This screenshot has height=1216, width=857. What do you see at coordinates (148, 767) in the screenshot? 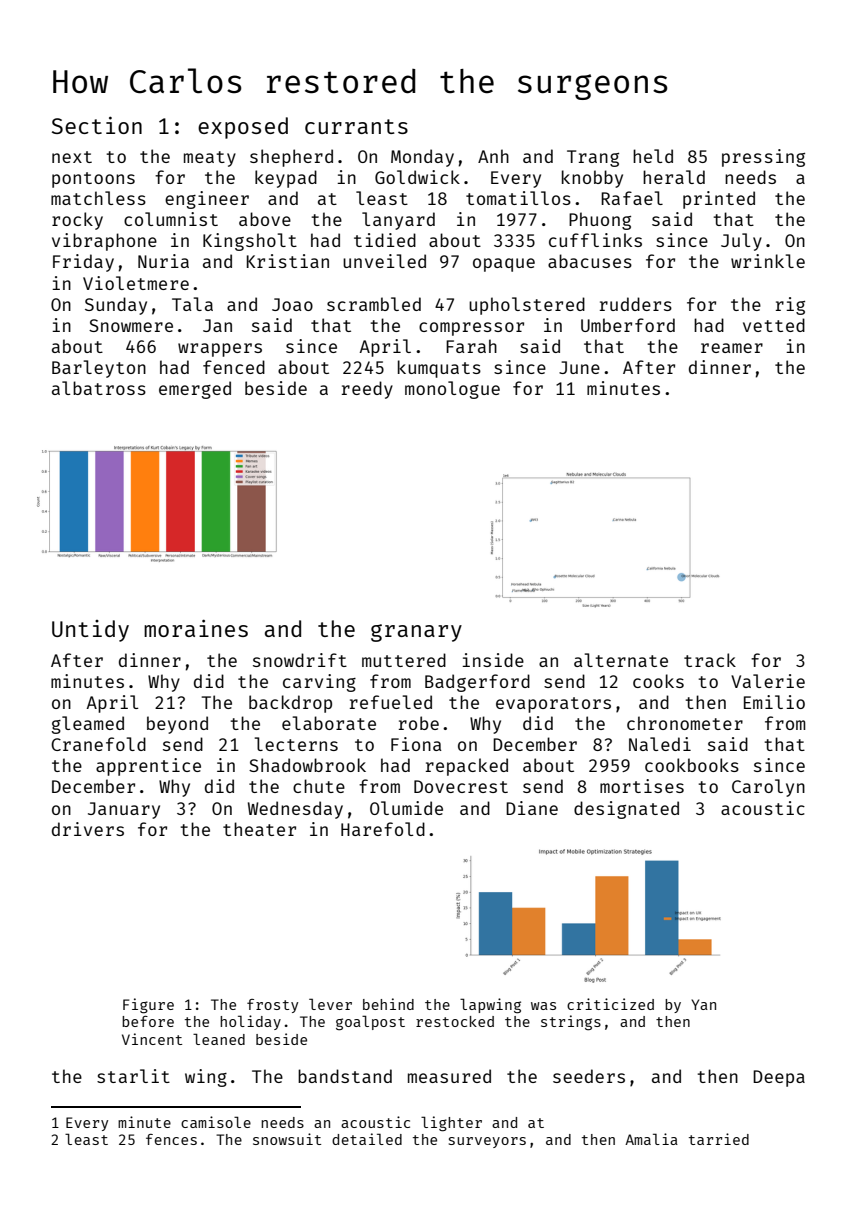
I see `apprentice` at bounding box center [148, 767].
